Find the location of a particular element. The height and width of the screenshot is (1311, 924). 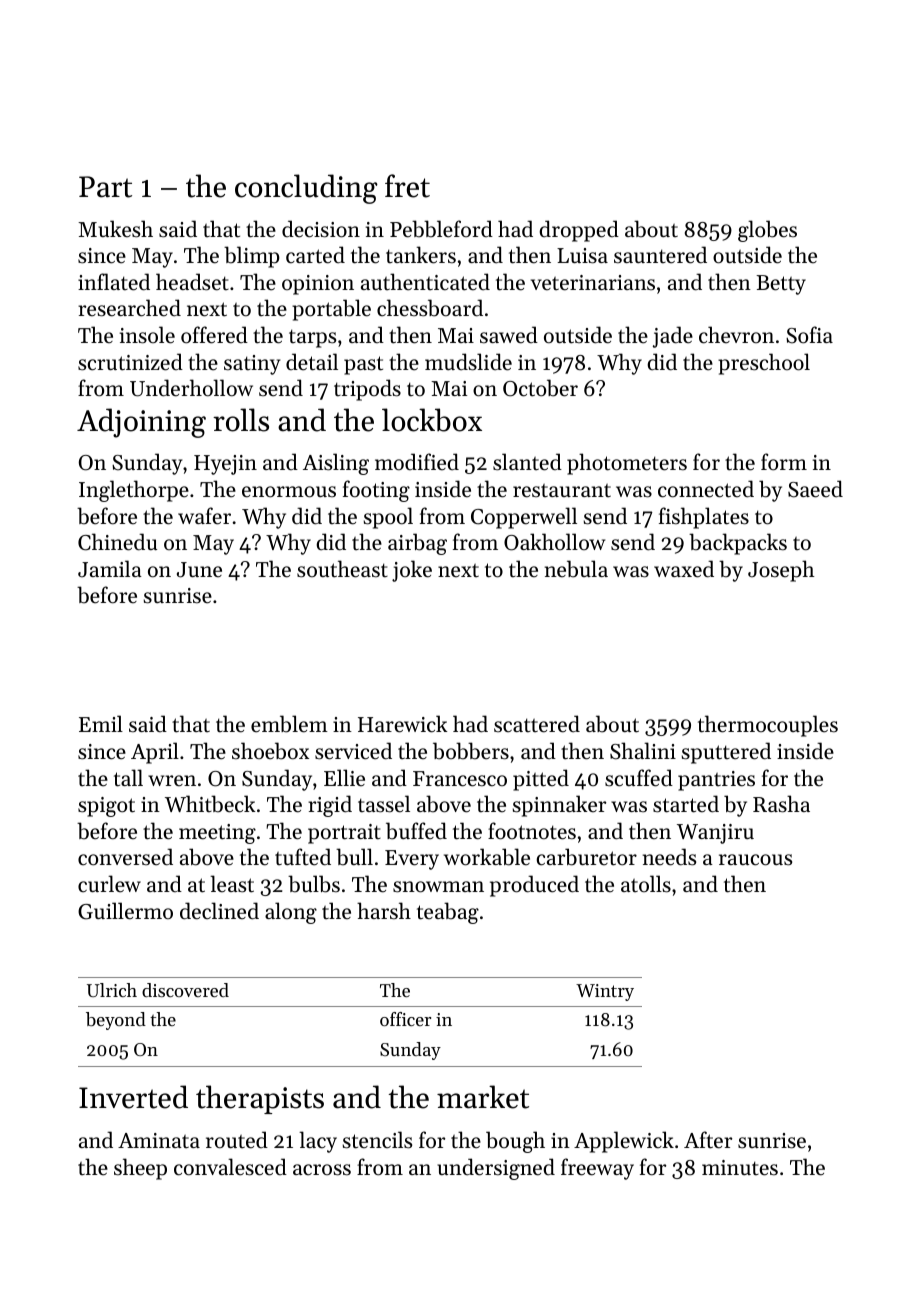

Part is located at coordinates (105, 187).
